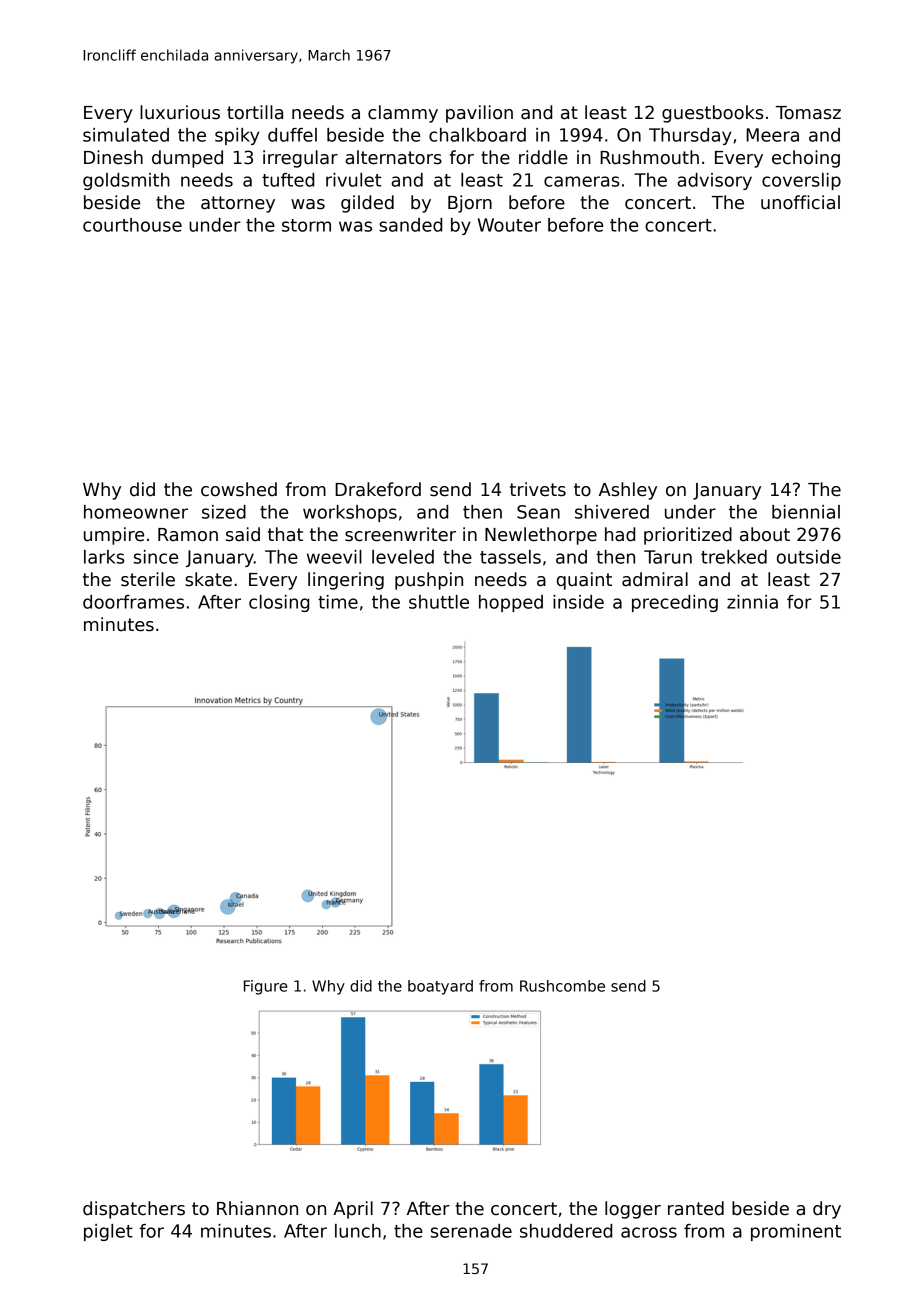  I want to click on pavilion, so click(479, 114).
